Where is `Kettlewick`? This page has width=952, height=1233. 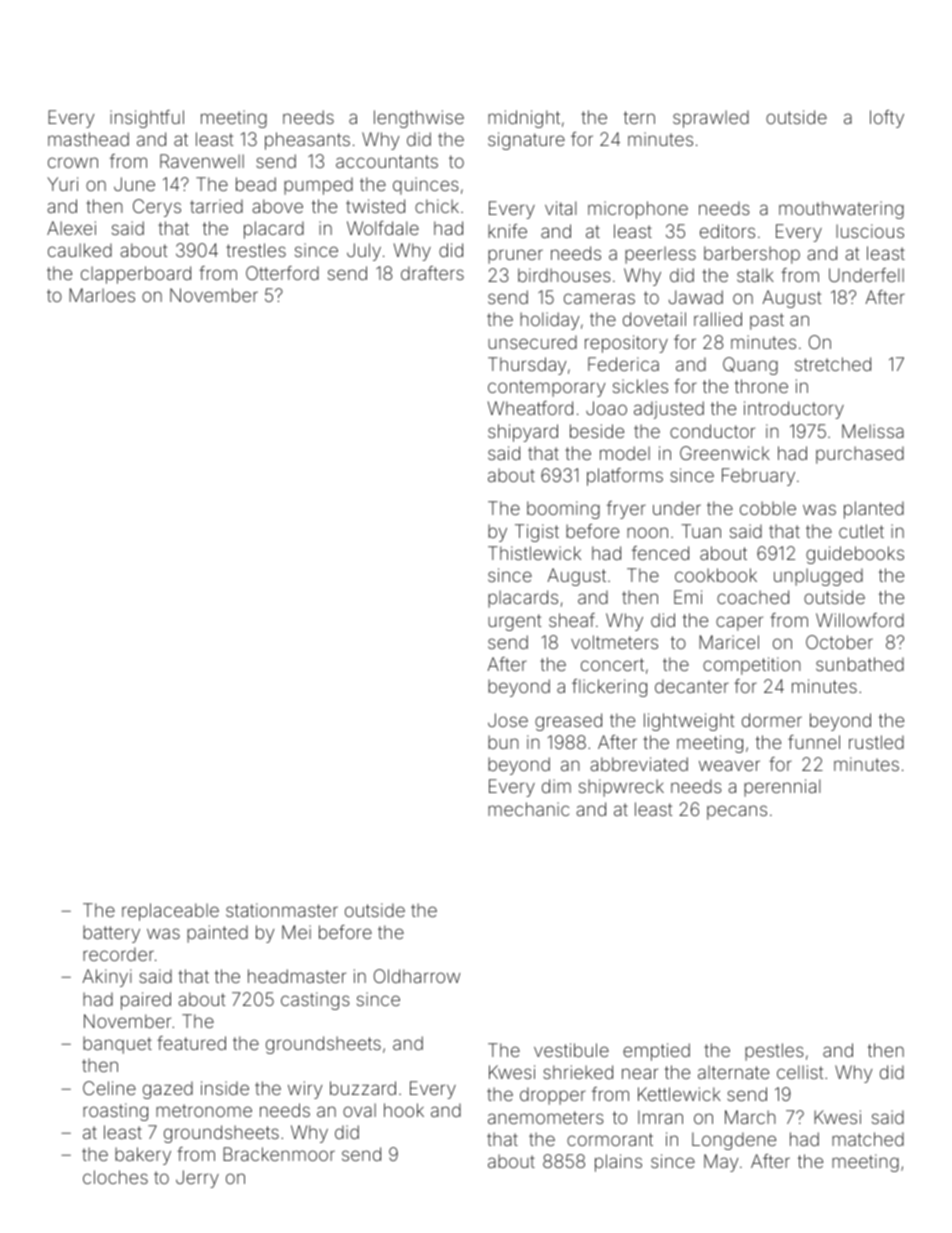 Kettlewick is located at coordinates (679, 1094).
